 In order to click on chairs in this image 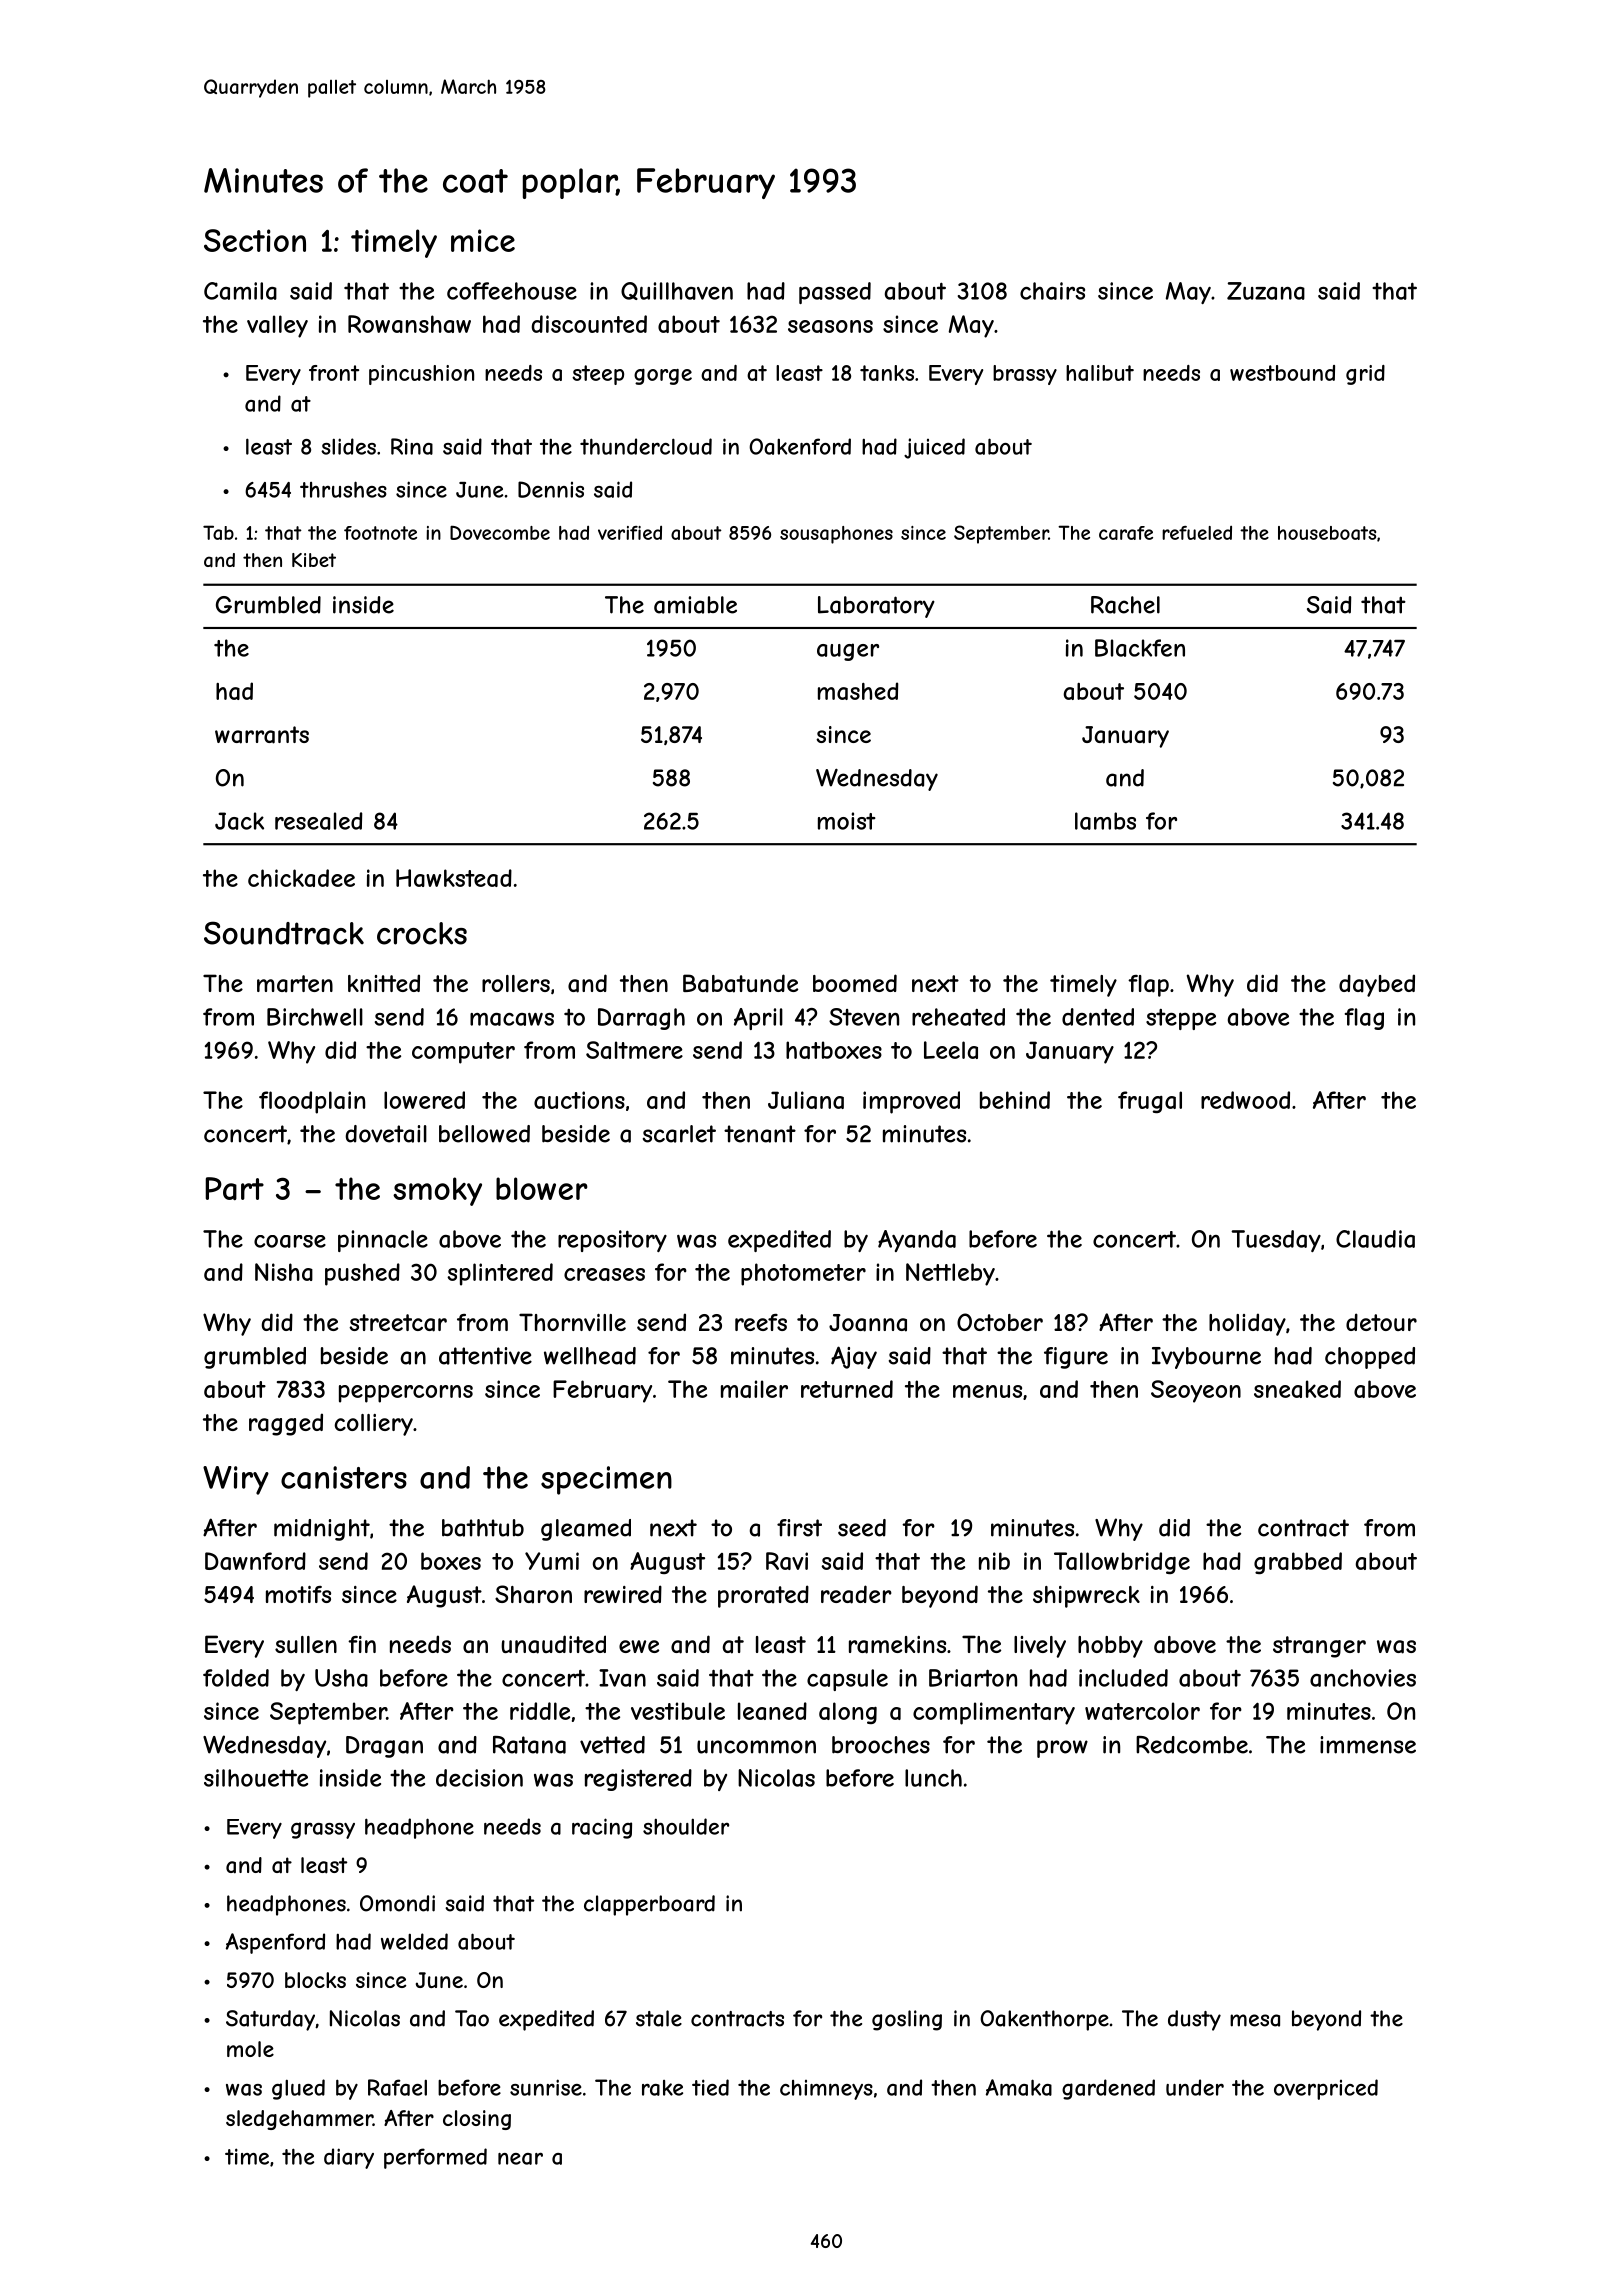, I will do `click(1052, 291)`.
